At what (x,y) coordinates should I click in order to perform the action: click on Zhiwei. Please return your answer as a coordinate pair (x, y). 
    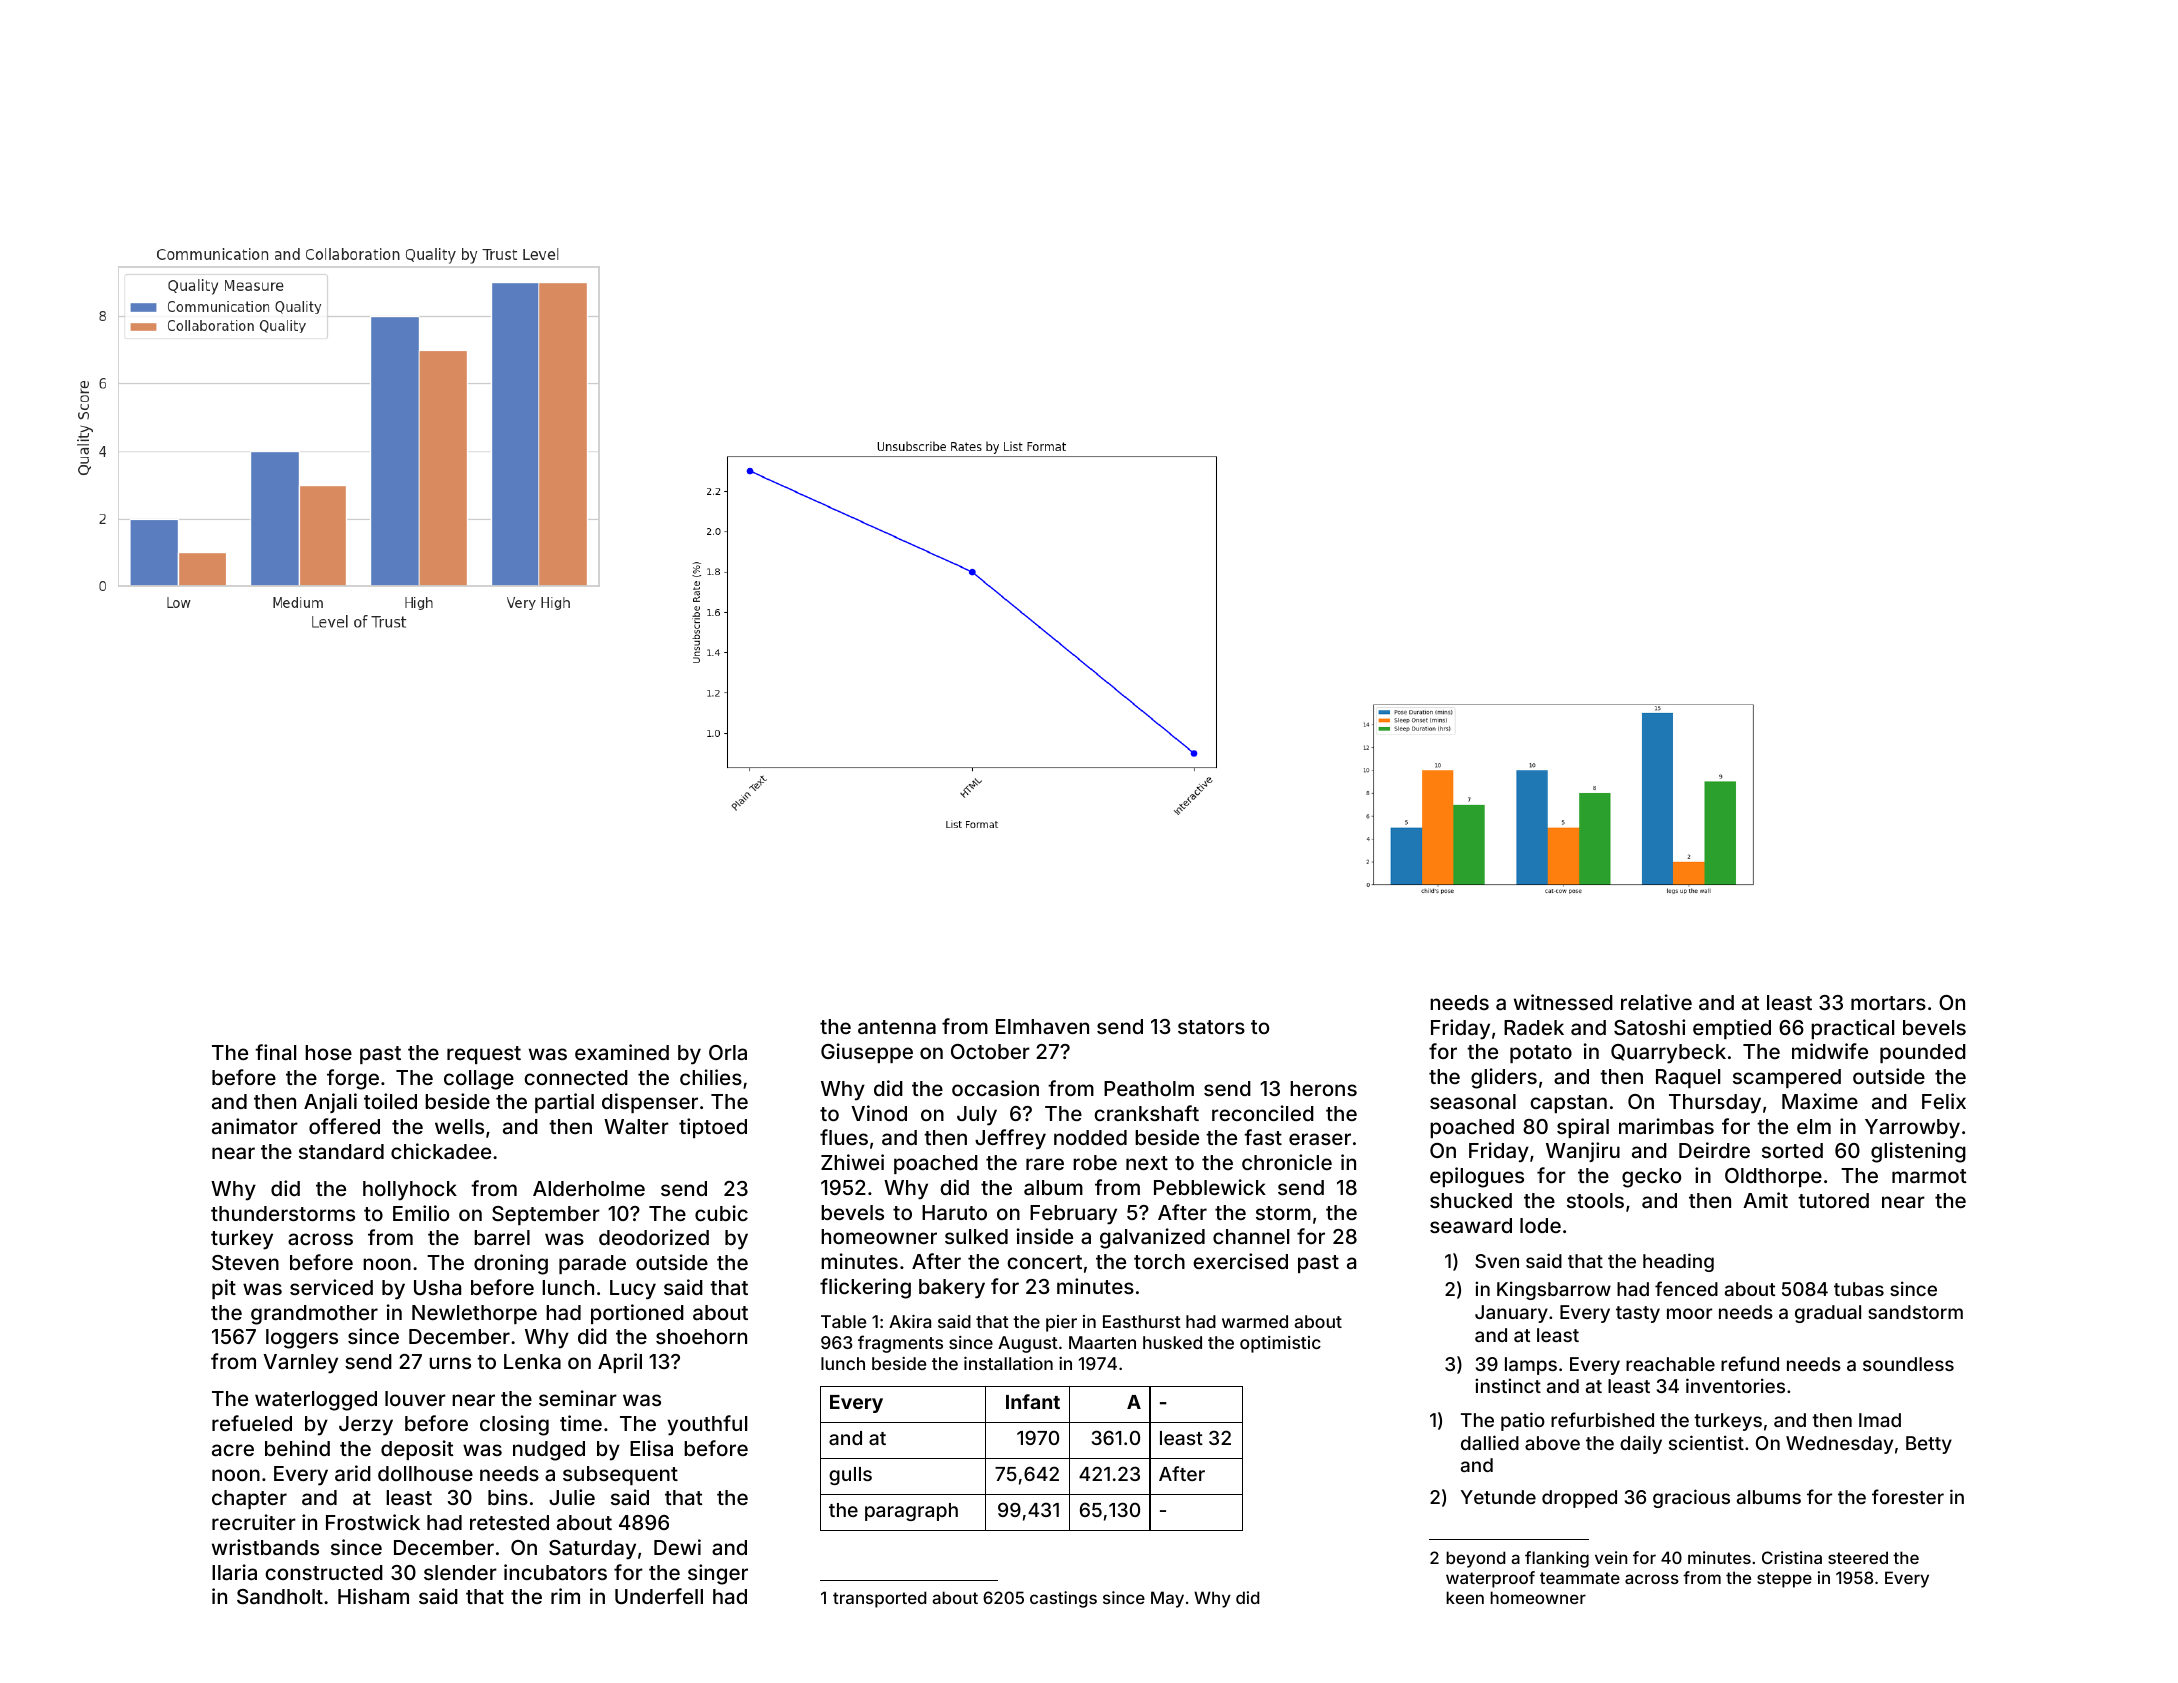
    Looking at the image, I should click on (852, 1162).
